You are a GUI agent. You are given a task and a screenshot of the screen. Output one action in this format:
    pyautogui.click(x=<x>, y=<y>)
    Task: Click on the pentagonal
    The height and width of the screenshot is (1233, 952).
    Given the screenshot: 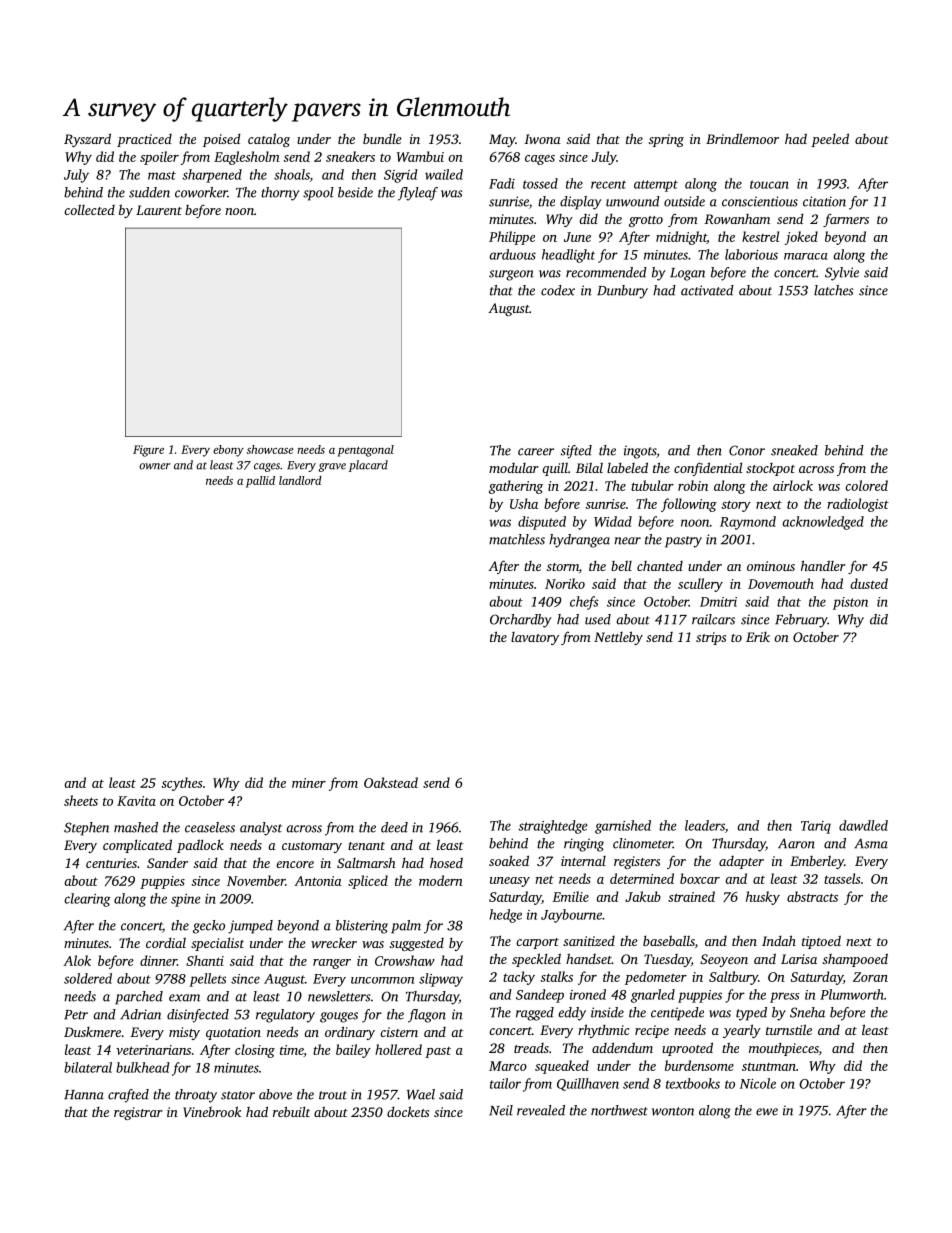 What is the action you would take?
    pyautogui.click(x=365, y=451)
